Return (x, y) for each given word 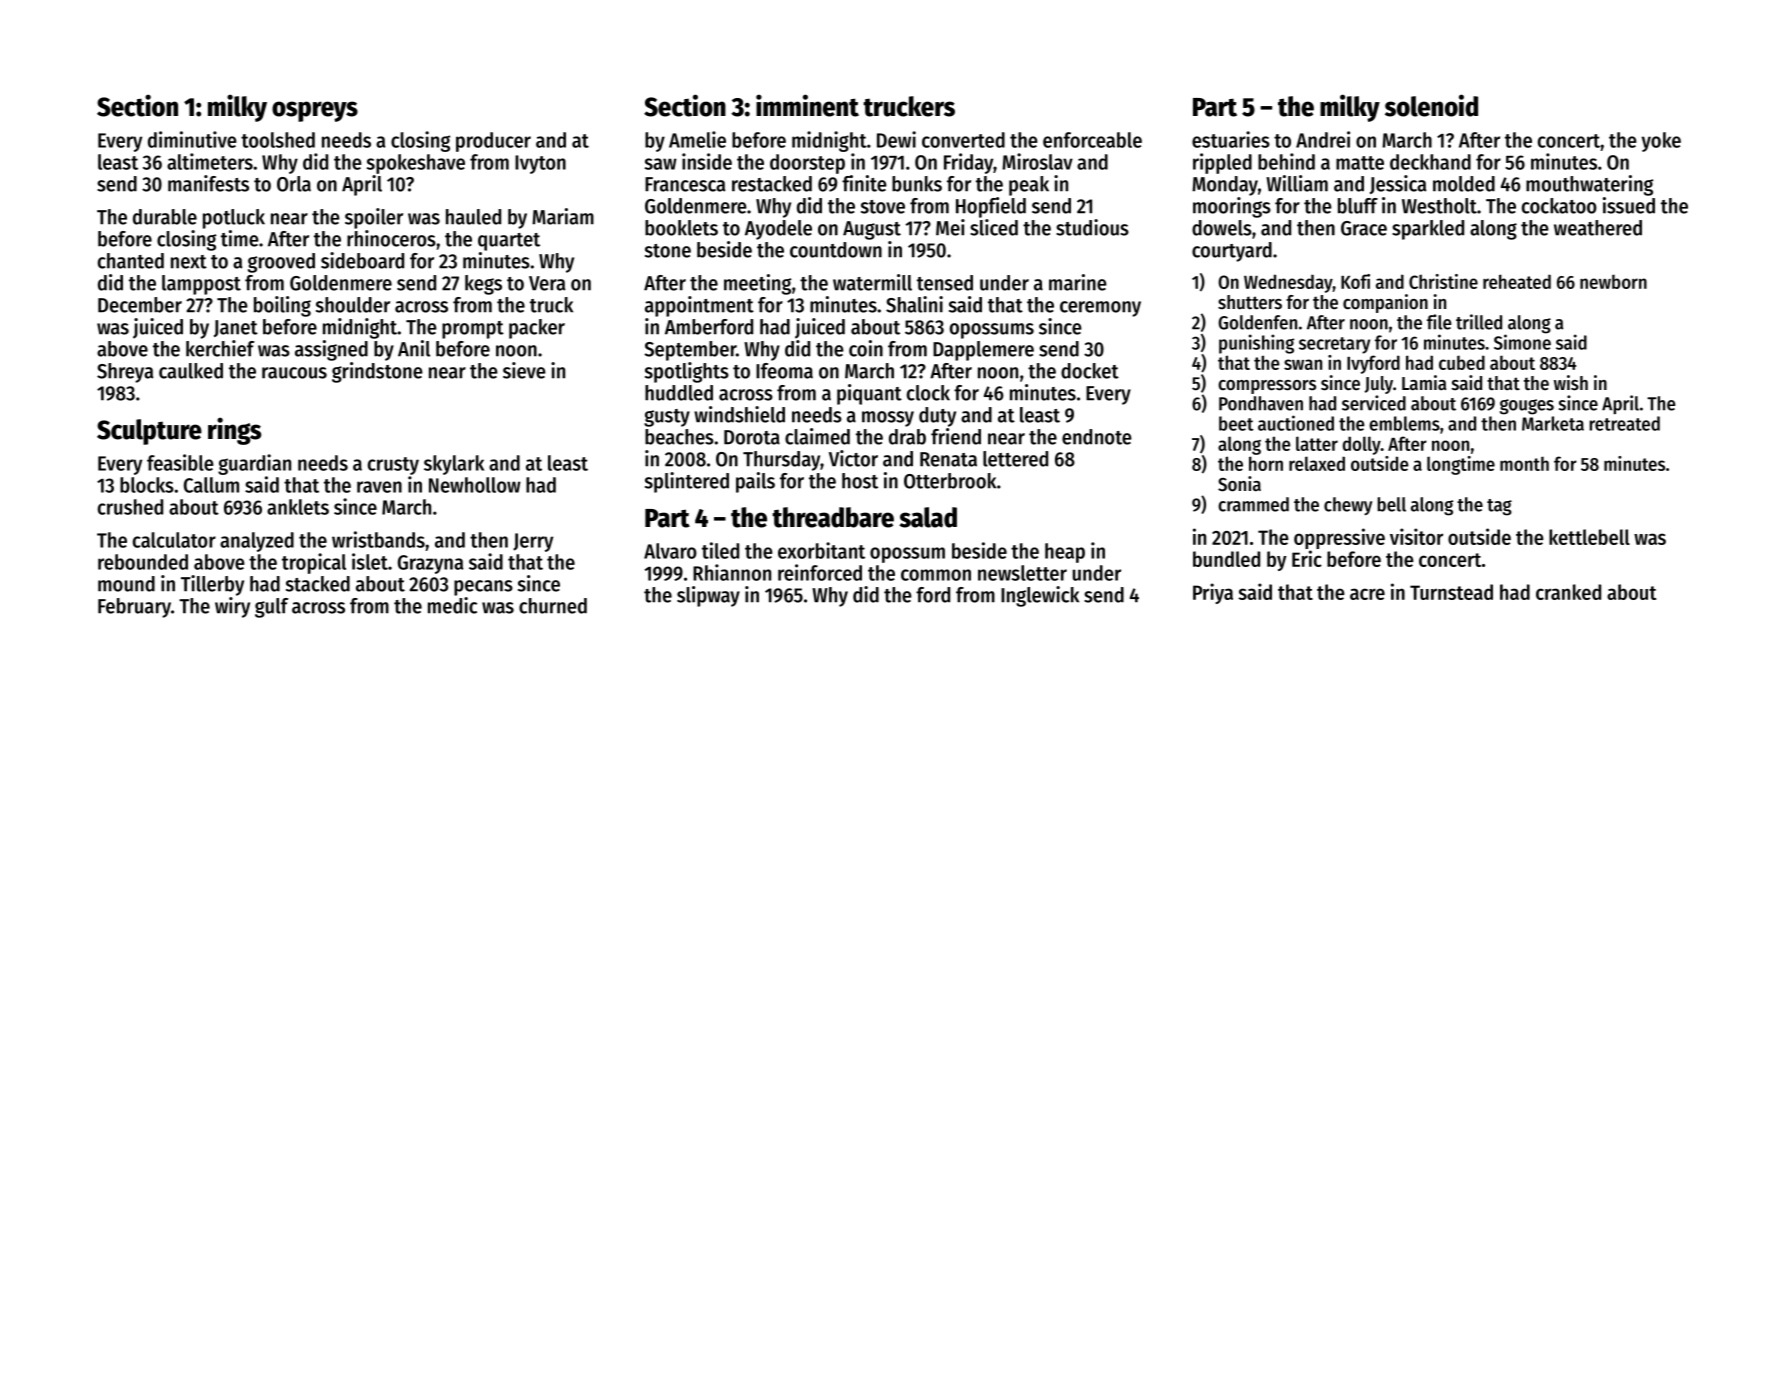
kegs (483, 285)
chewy (1348, 506)
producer (493, 142)
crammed (1253, 504)
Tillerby (212, 585)
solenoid (1431, 105)
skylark (454, 465)
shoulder (353, 305)
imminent (807, 105)
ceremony (1100, 309)
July (1379, 385)
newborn (1613, 281)
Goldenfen (1257, 322)
